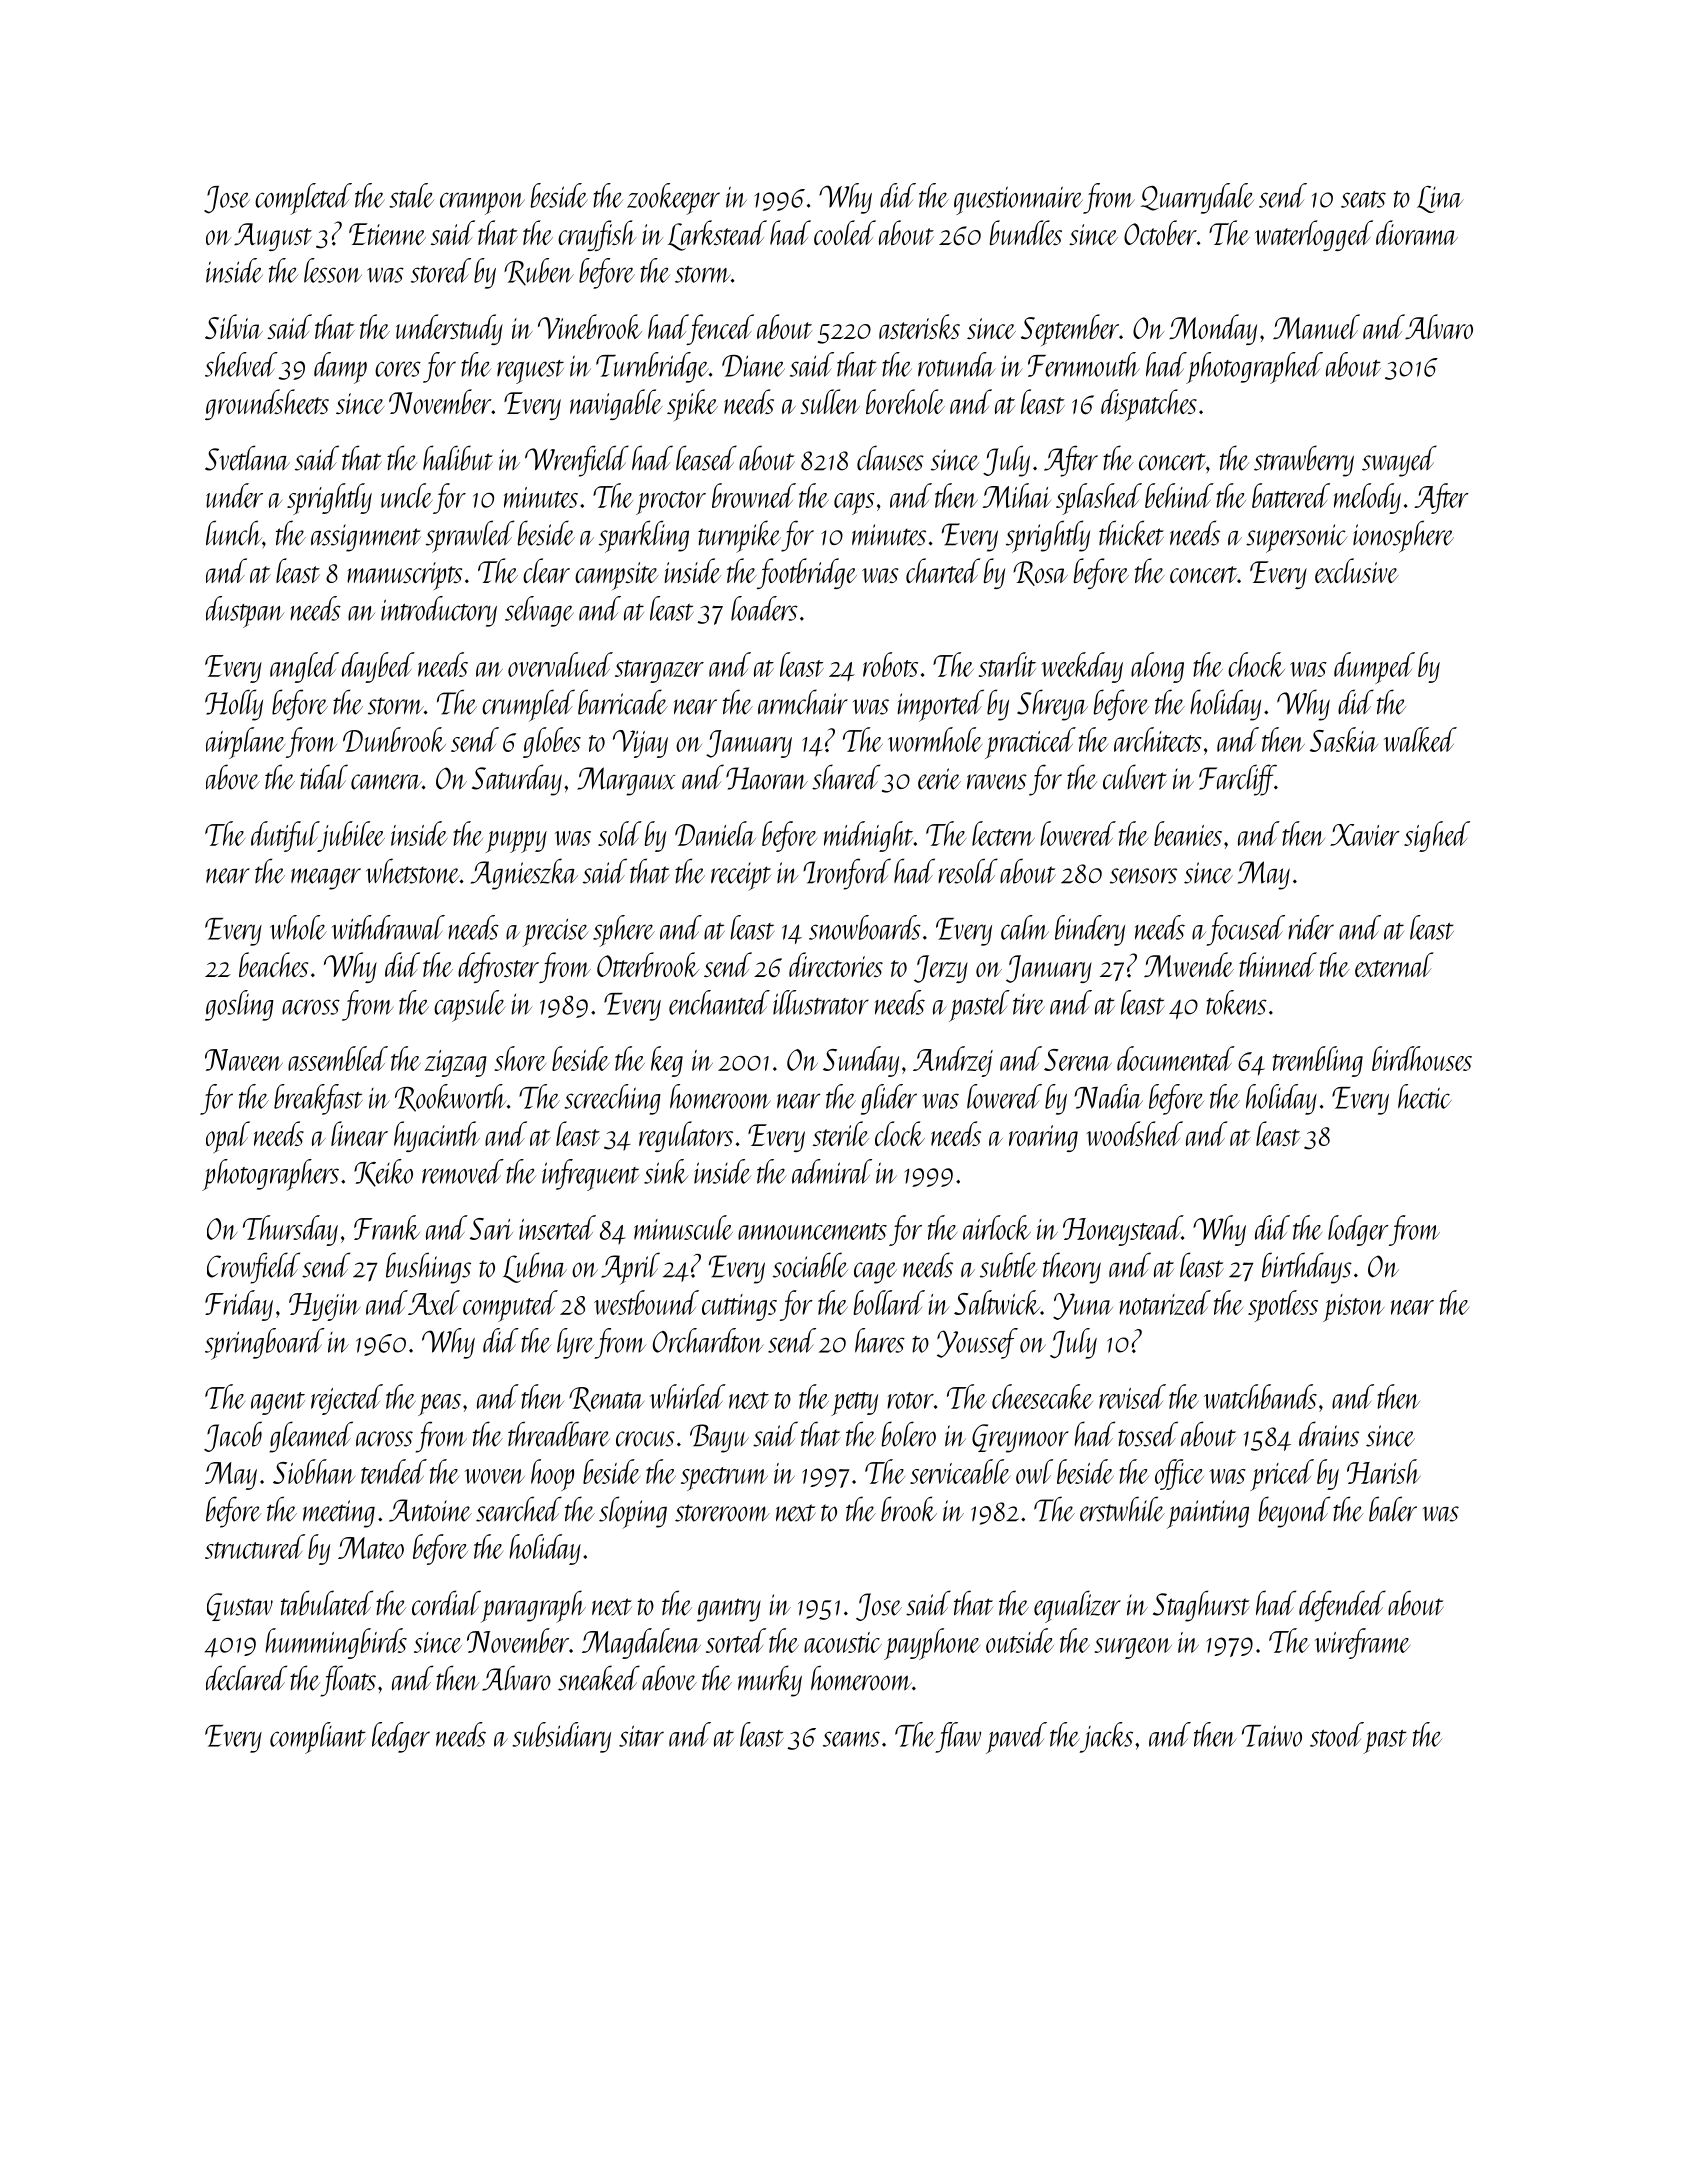 The width and height of the screenshot is (1683, 2178). Describe the element at coordinates (388, 927) in the screenshot. I see `withdrawal` at that location.
